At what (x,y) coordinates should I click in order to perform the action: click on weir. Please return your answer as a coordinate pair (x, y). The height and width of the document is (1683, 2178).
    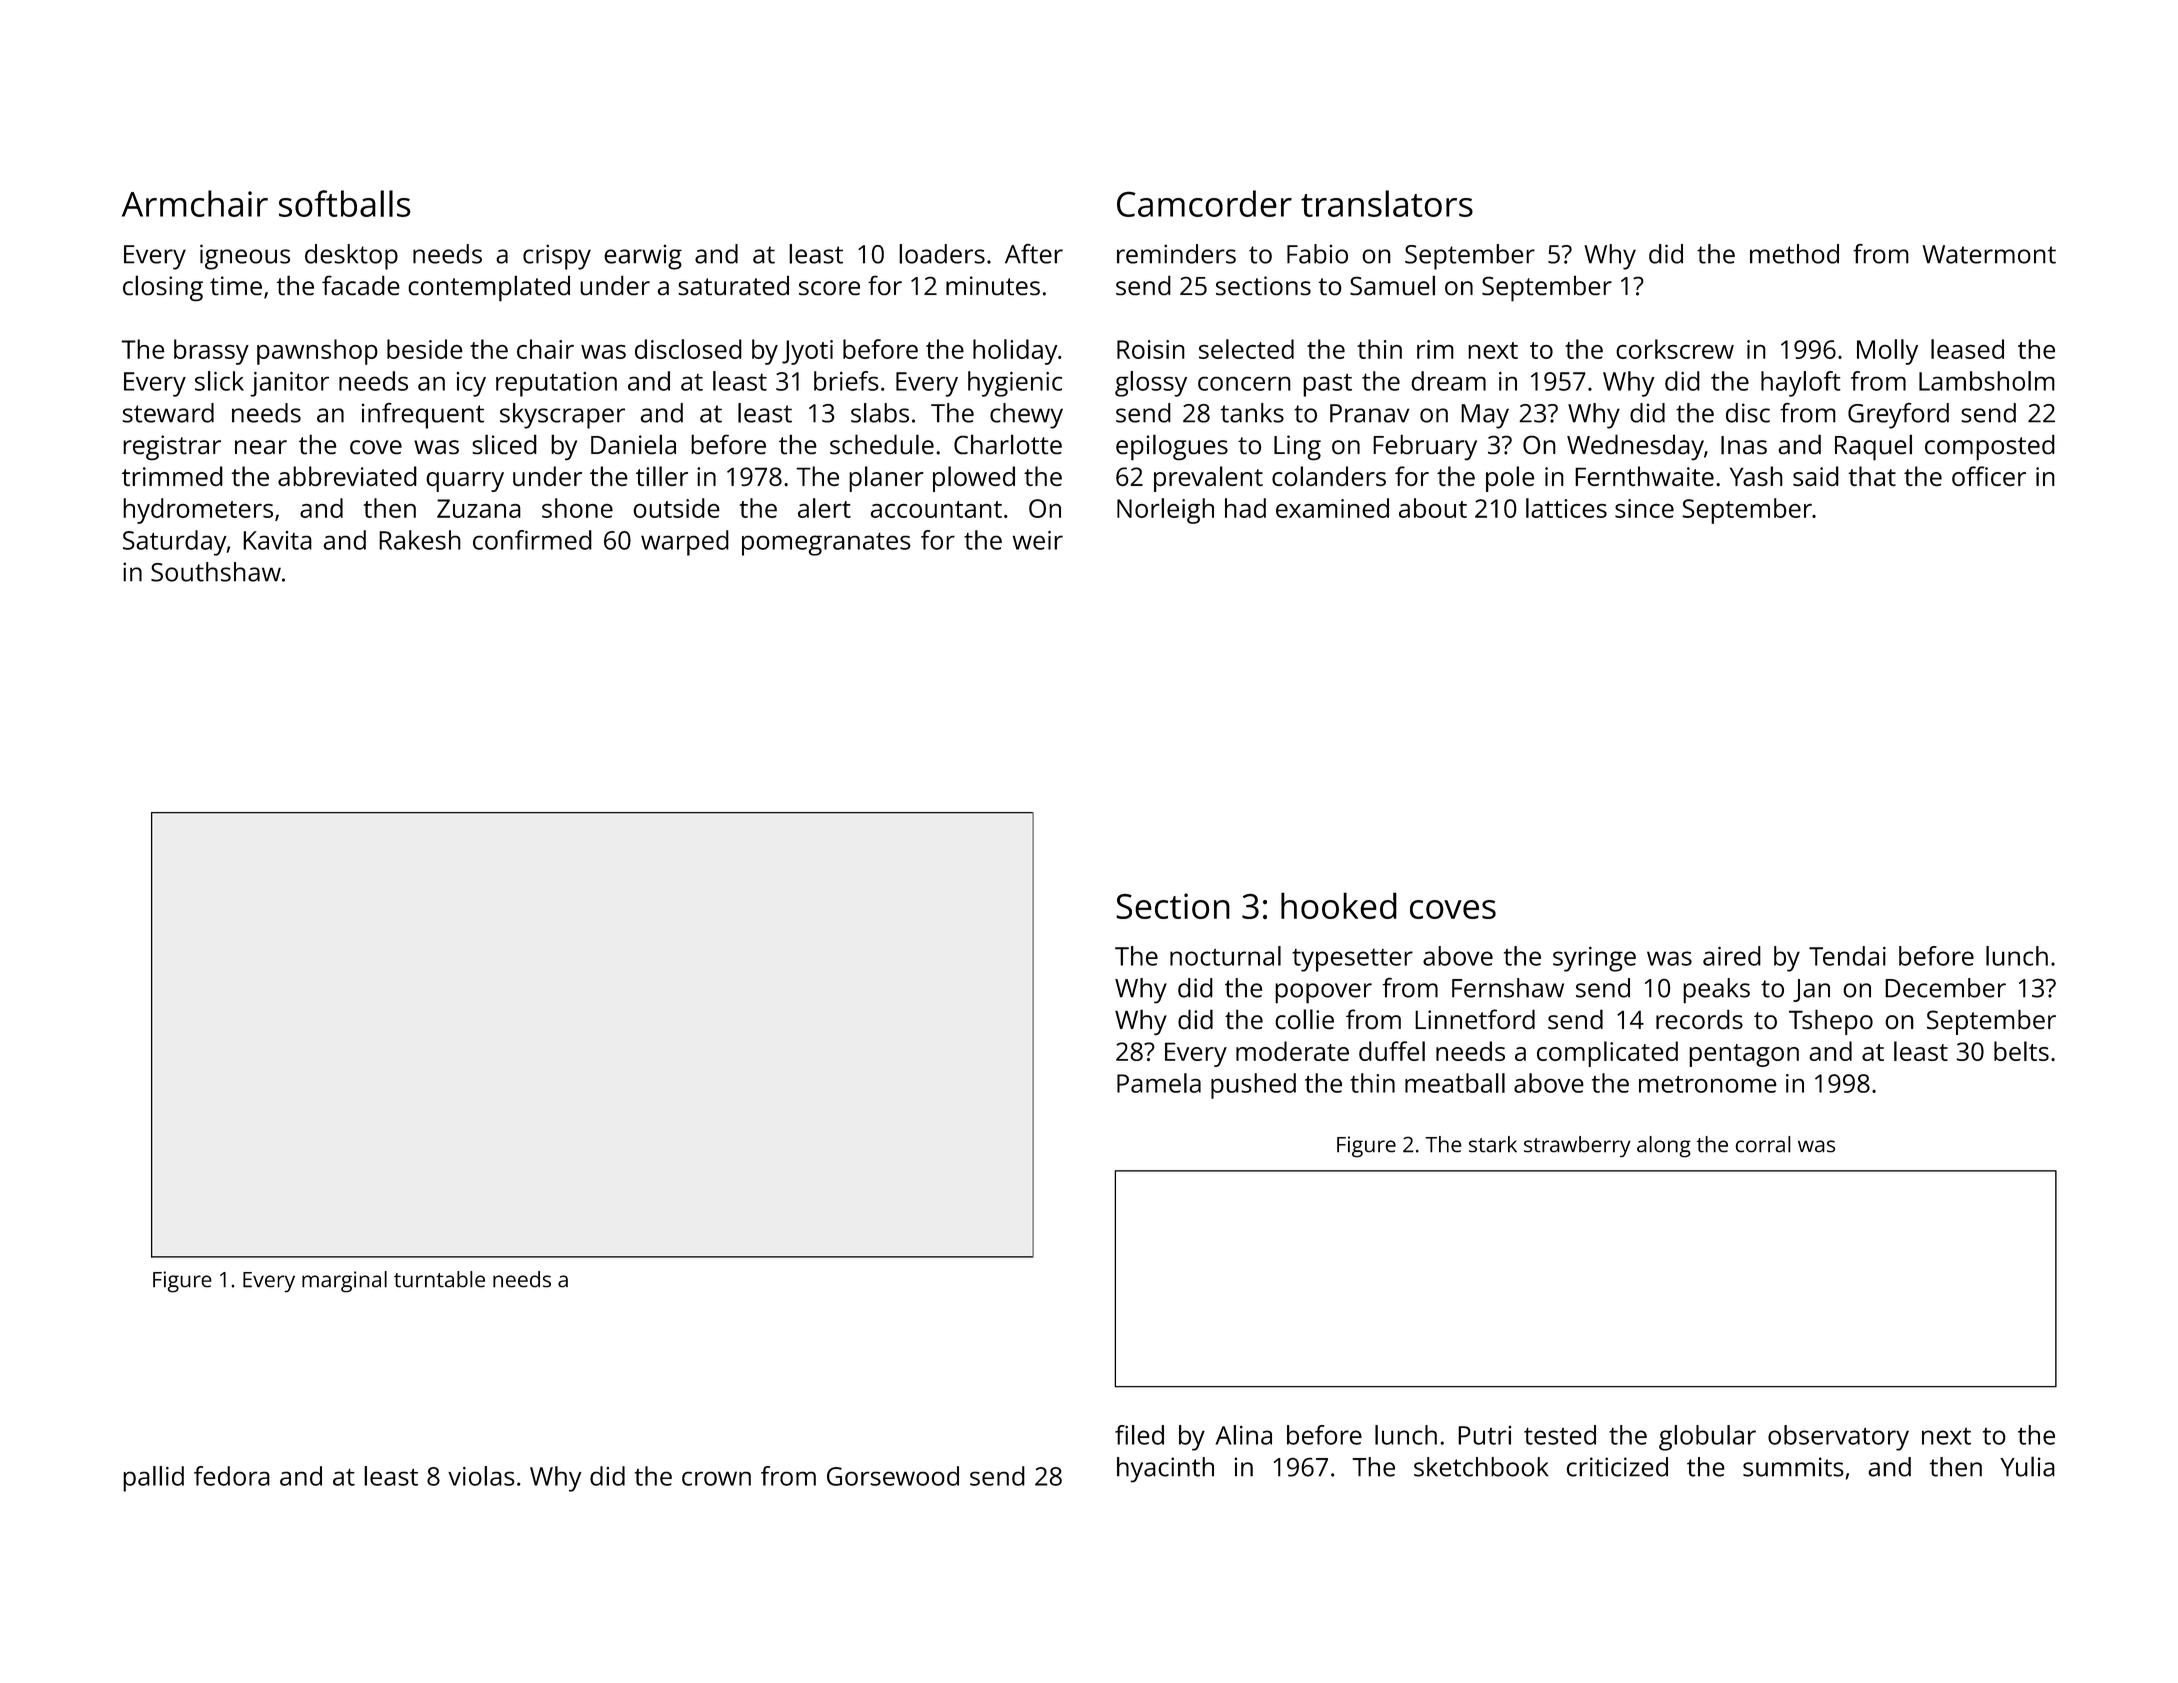
    Looking at the image, I should click on (1038, 540).
